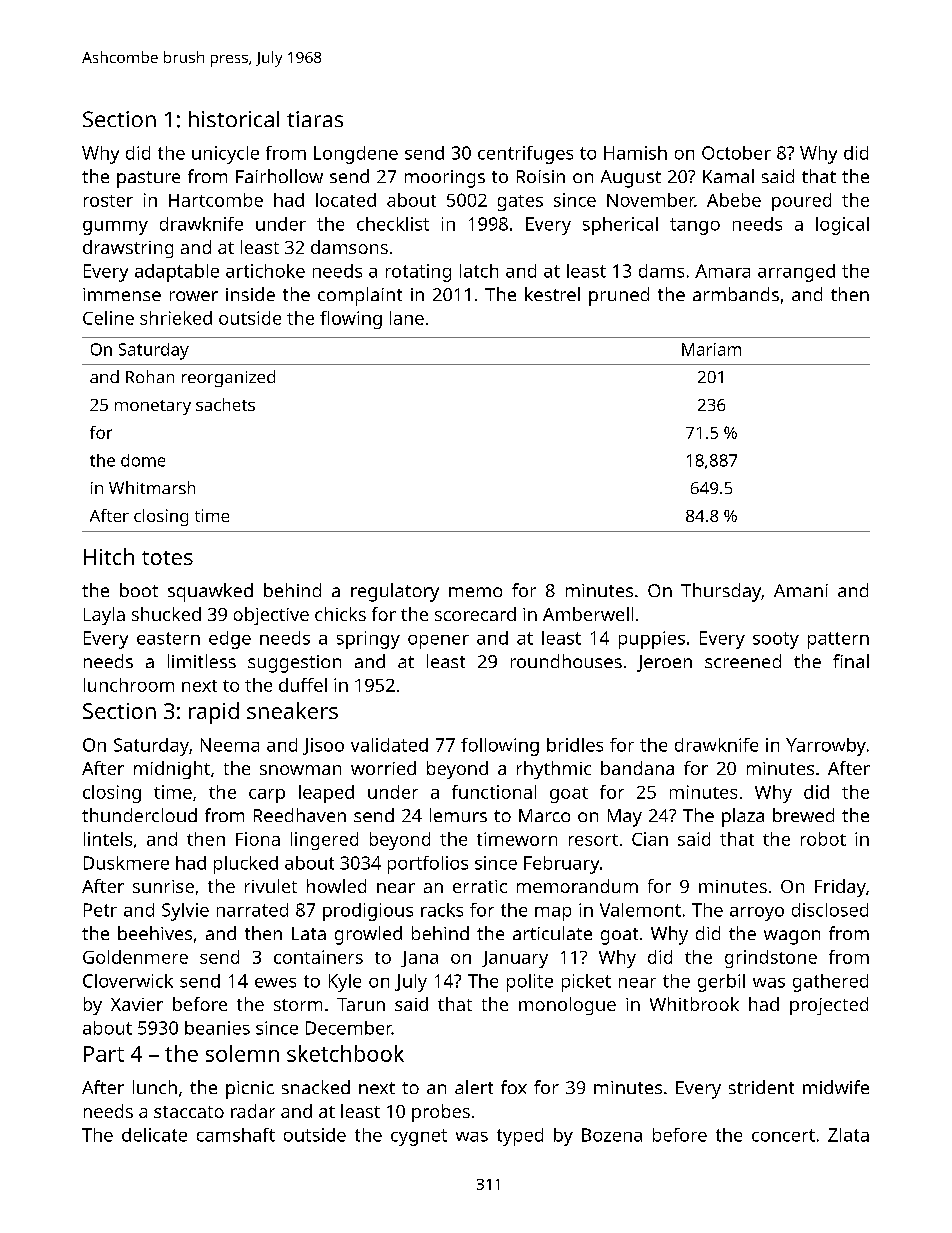 This page has width=952, height=1233. I want to click on drawstring, so click(128, 249).
